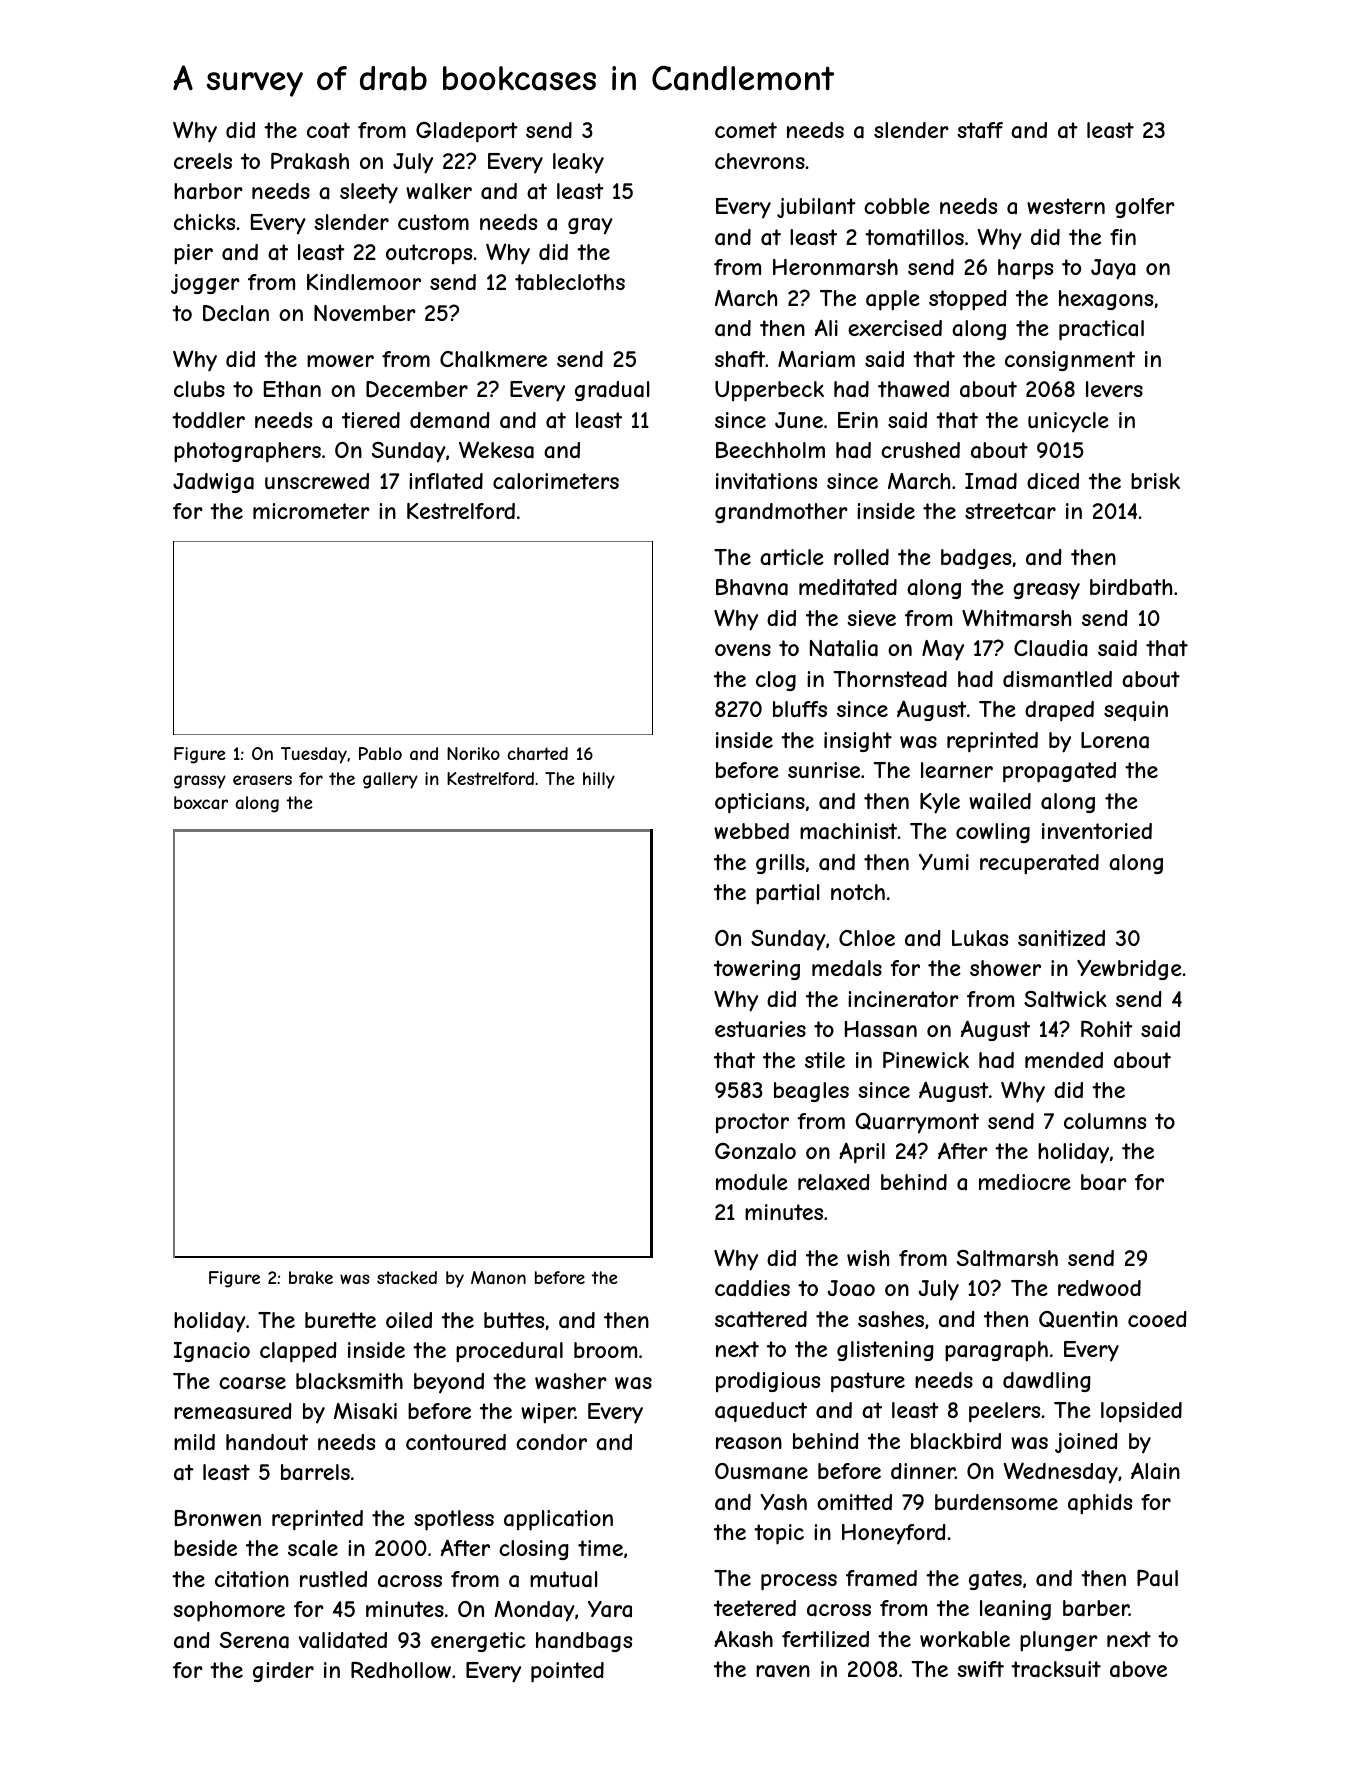 The width and height of the page is (1367, 1768). What do you see at coordinates (364, 282) in the page?
I see `Kindlemoor` at bounding box center [364, 282].
